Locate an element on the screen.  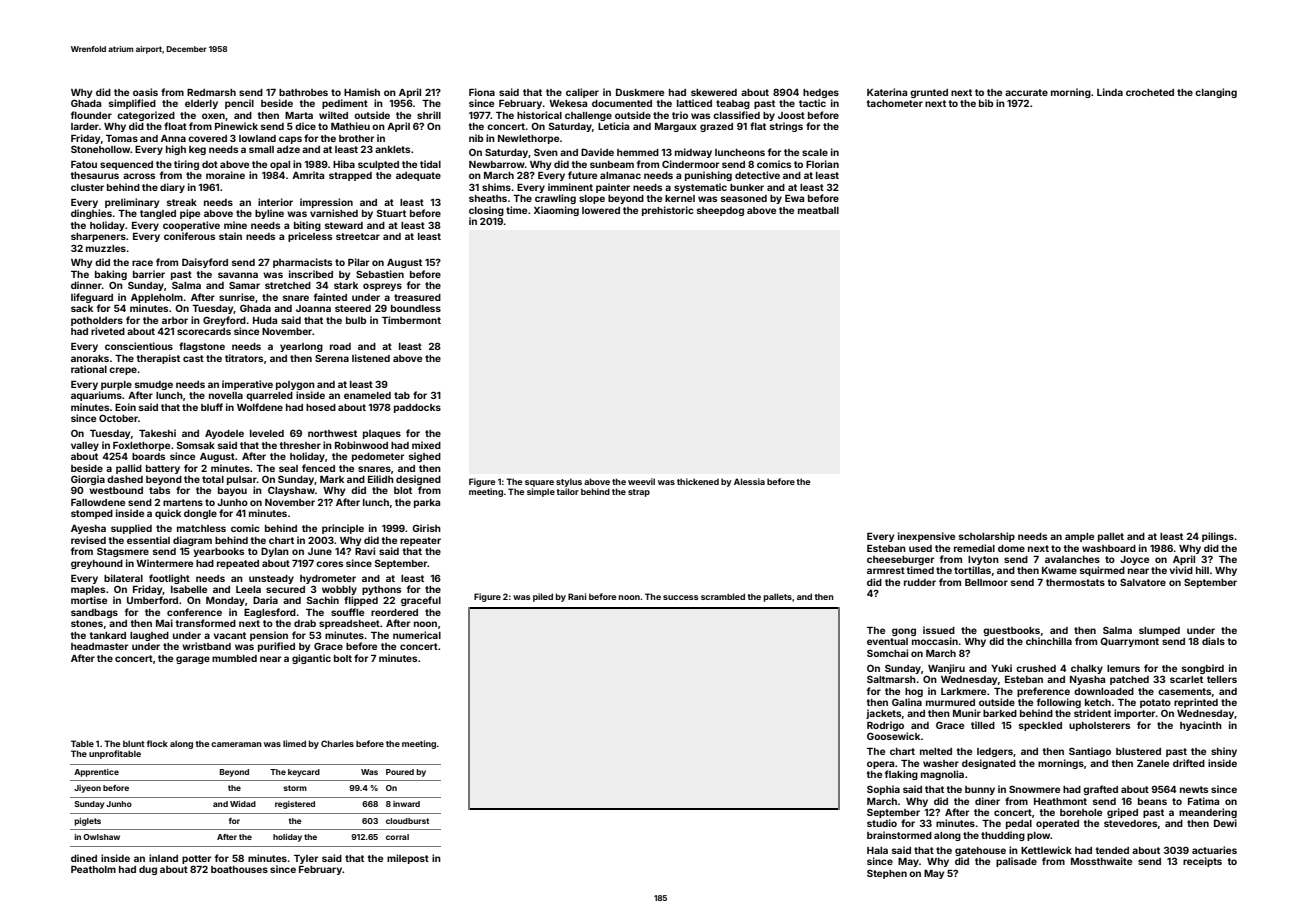
Alessia is located at coordinates (749, 481).
